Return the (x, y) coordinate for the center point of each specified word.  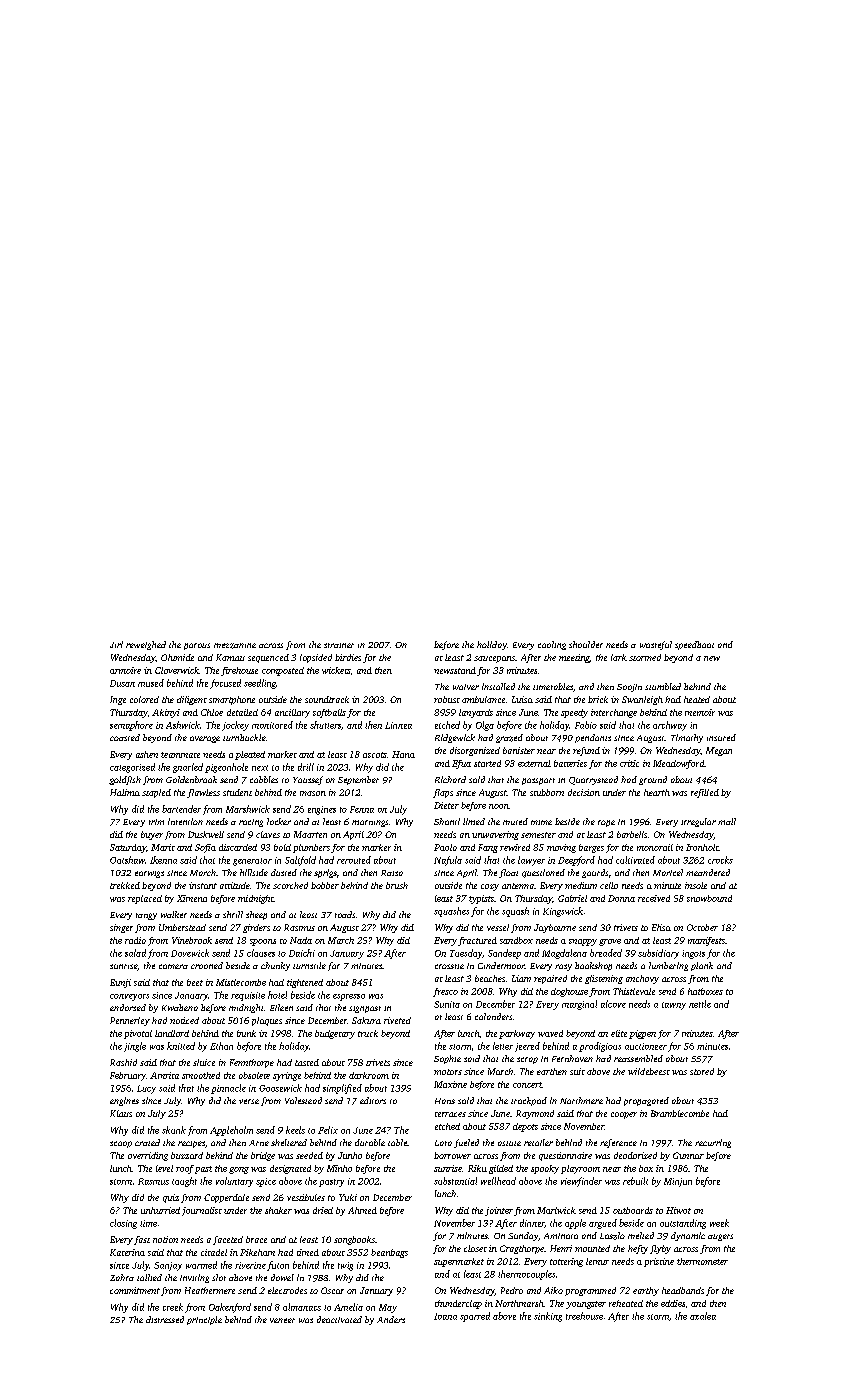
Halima (125, 792)
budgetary (335, 1034)
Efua (461, 764)
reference (618, 1143)
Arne (259, 1143)
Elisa (661, 927)
